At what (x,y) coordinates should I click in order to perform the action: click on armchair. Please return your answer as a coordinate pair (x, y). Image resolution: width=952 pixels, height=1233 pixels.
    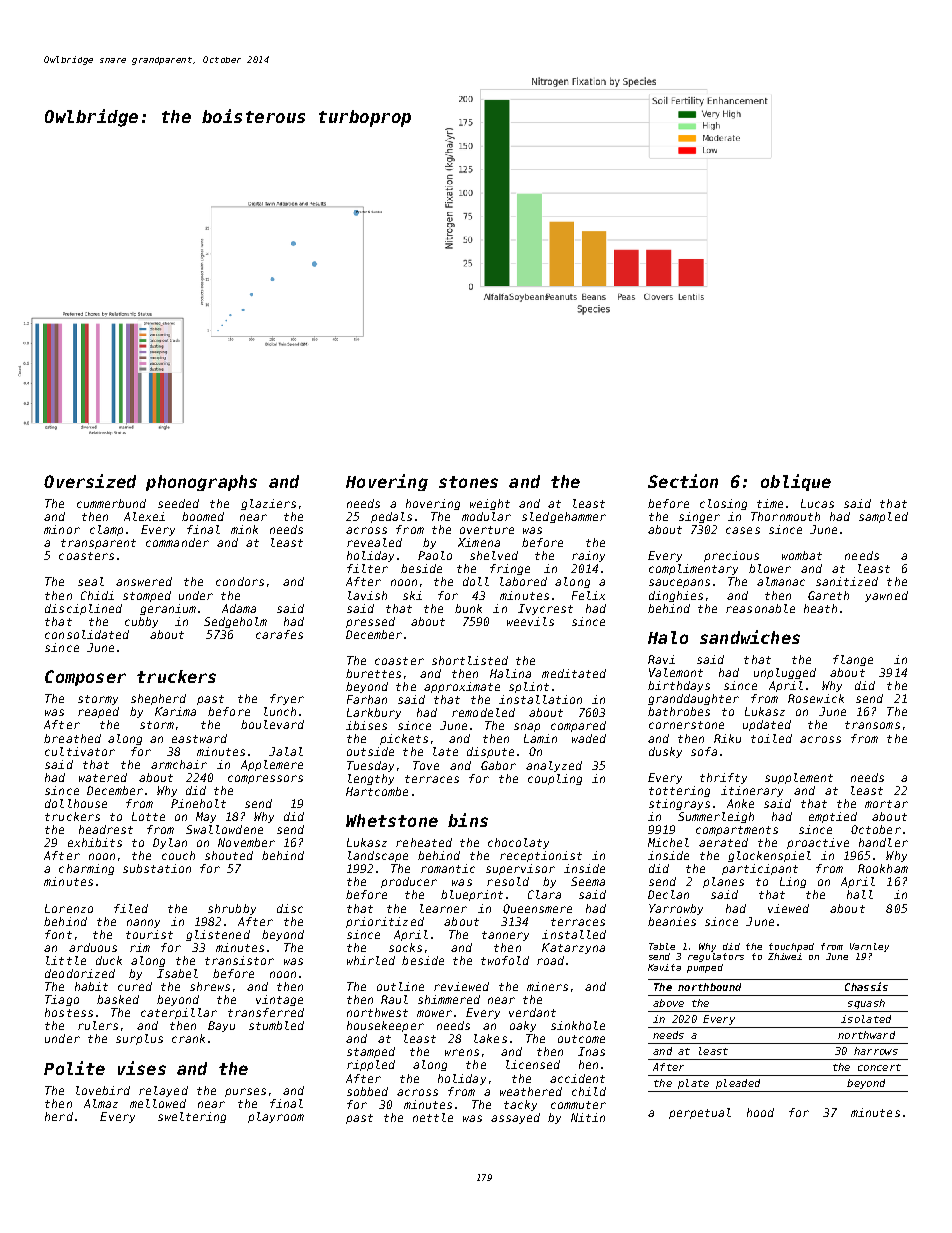
    Looking at the image, I should click on (179, 764).
